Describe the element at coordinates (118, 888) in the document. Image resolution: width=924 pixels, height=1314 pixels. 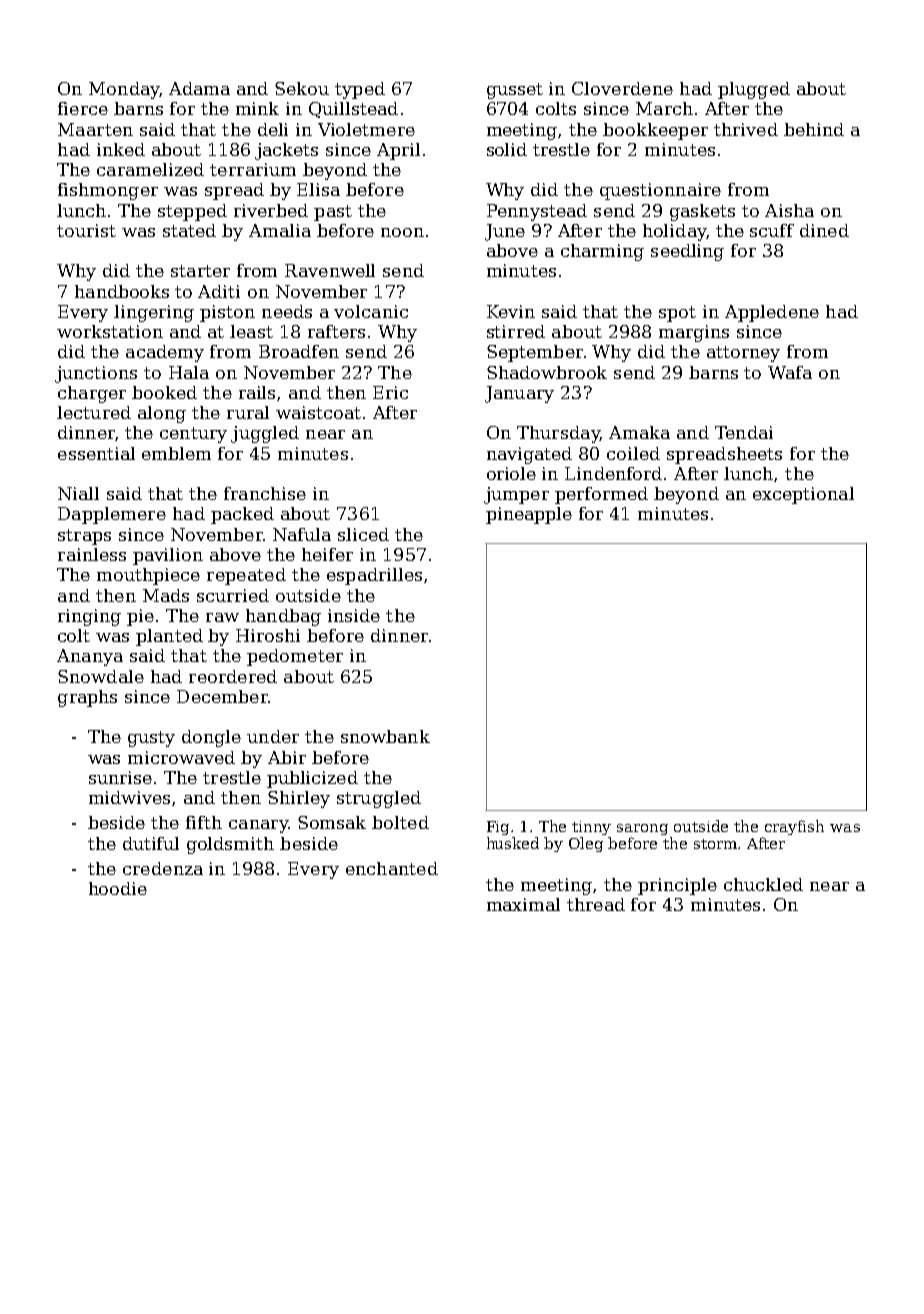
I see `hoodie` at that location.
